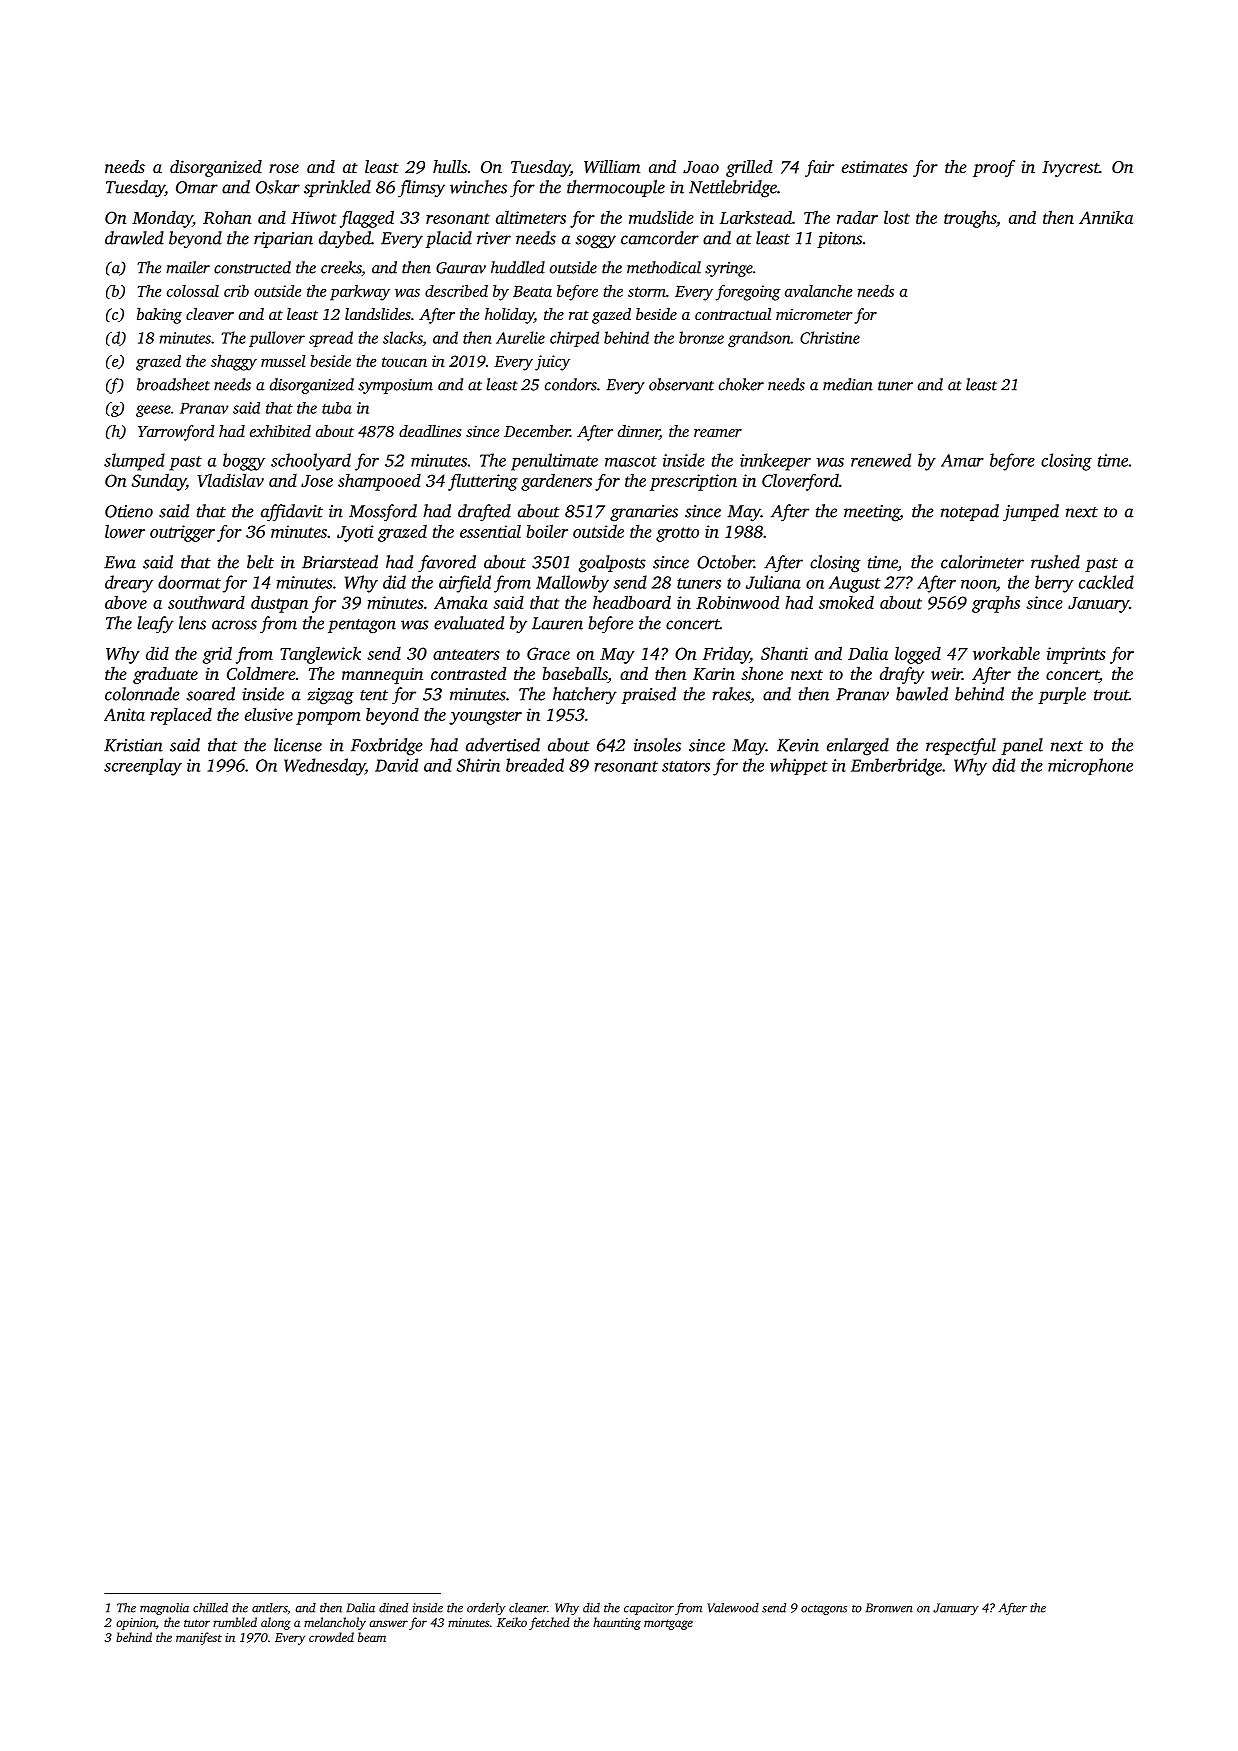  Describe the element at coordinates (686, 766) in the screenshot. I see `stators` at that location.
